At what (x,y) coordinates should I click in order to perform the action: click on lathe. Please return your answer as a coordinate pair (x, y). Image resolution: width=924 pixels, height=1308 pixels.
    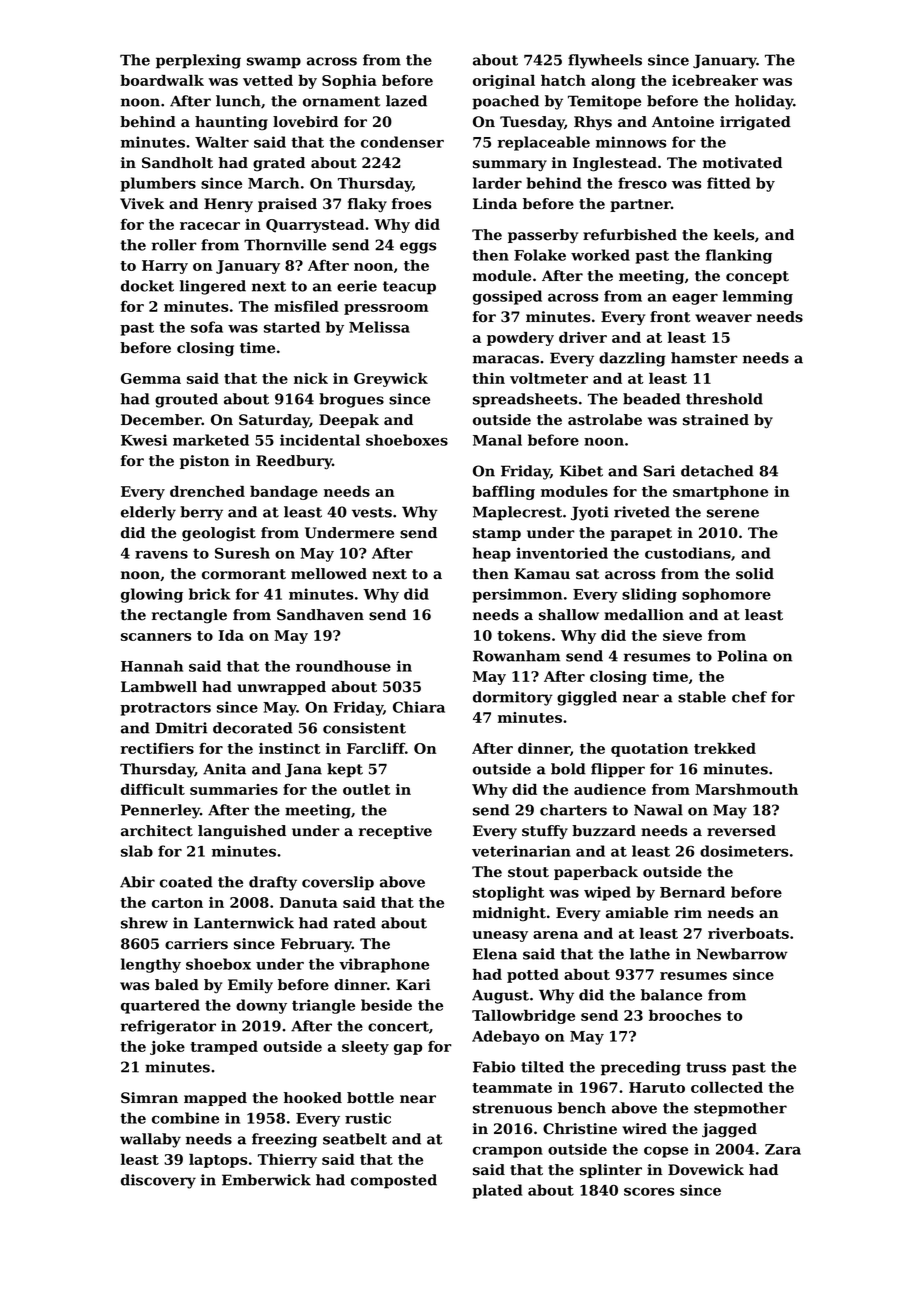
    Looking at the image, I should click on (650, 954).
